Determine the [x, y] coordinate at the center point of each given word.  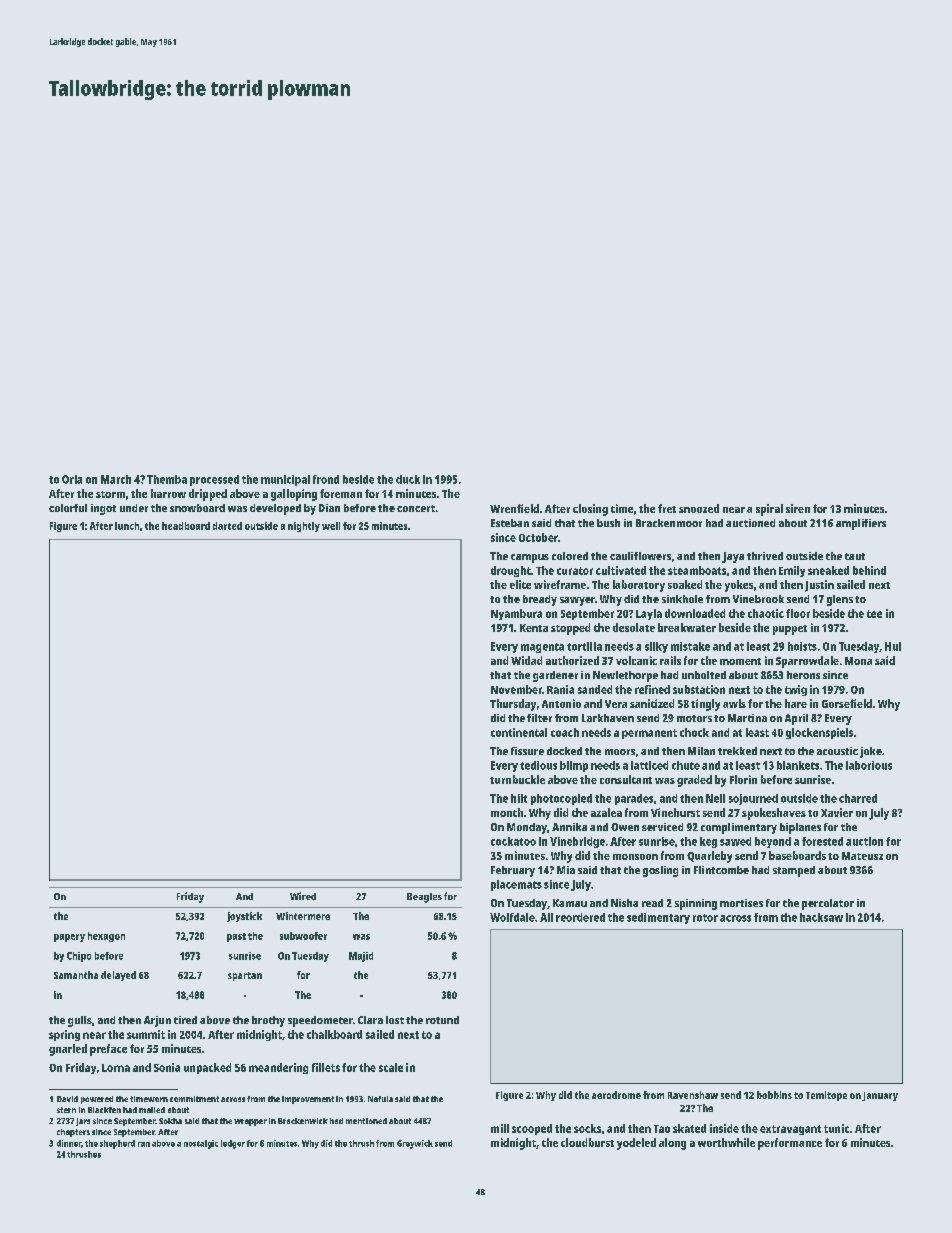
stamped [794, 871]
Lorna [116, 1068]
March [116, 479]
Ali [546, 917]
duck [408, 479]
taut [855, 556]
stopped [570, 629]
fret [667, 508]
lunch [127, 526]
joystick [244, 917]
